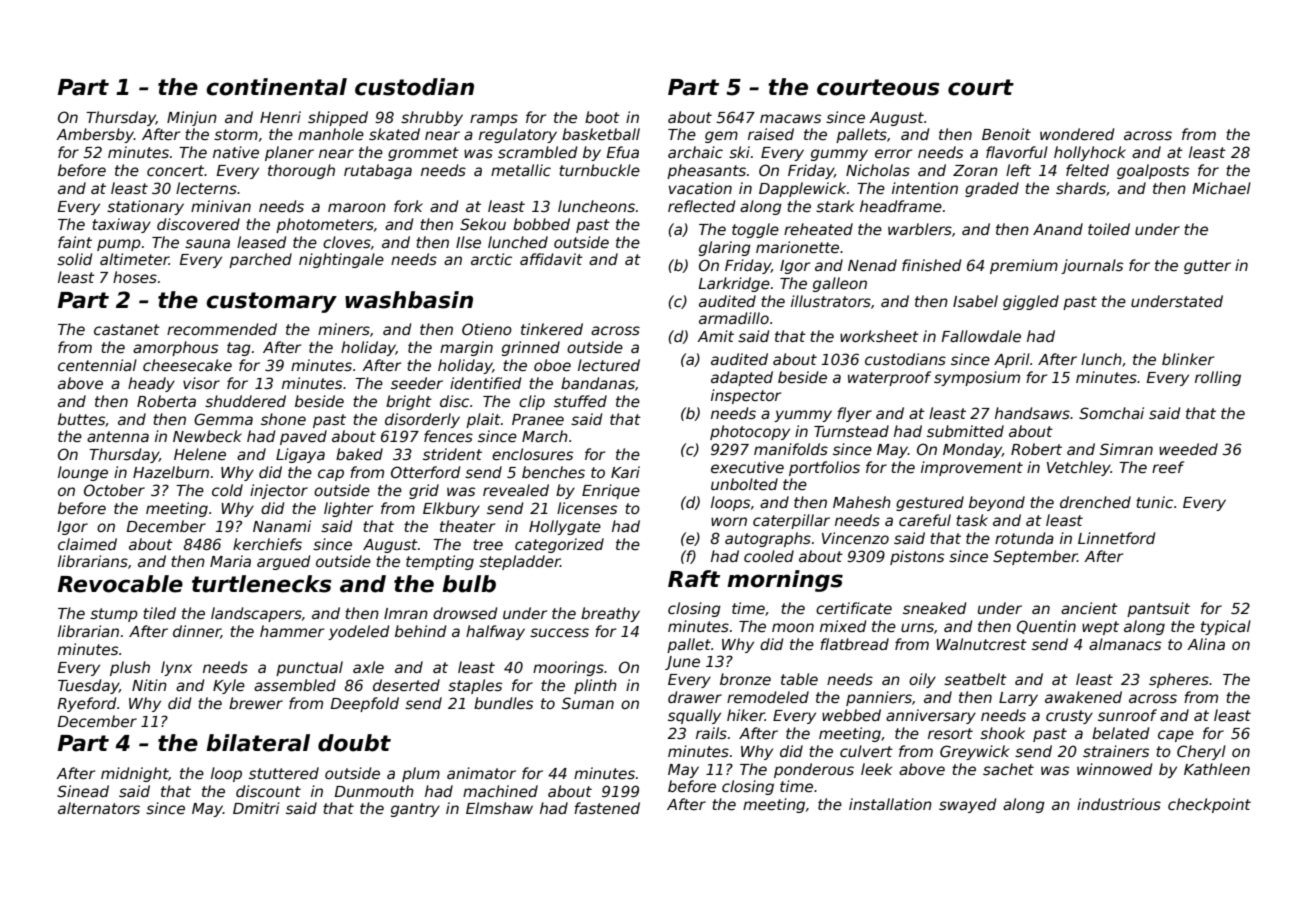  I want to click on journals, so click(1092, 266).
